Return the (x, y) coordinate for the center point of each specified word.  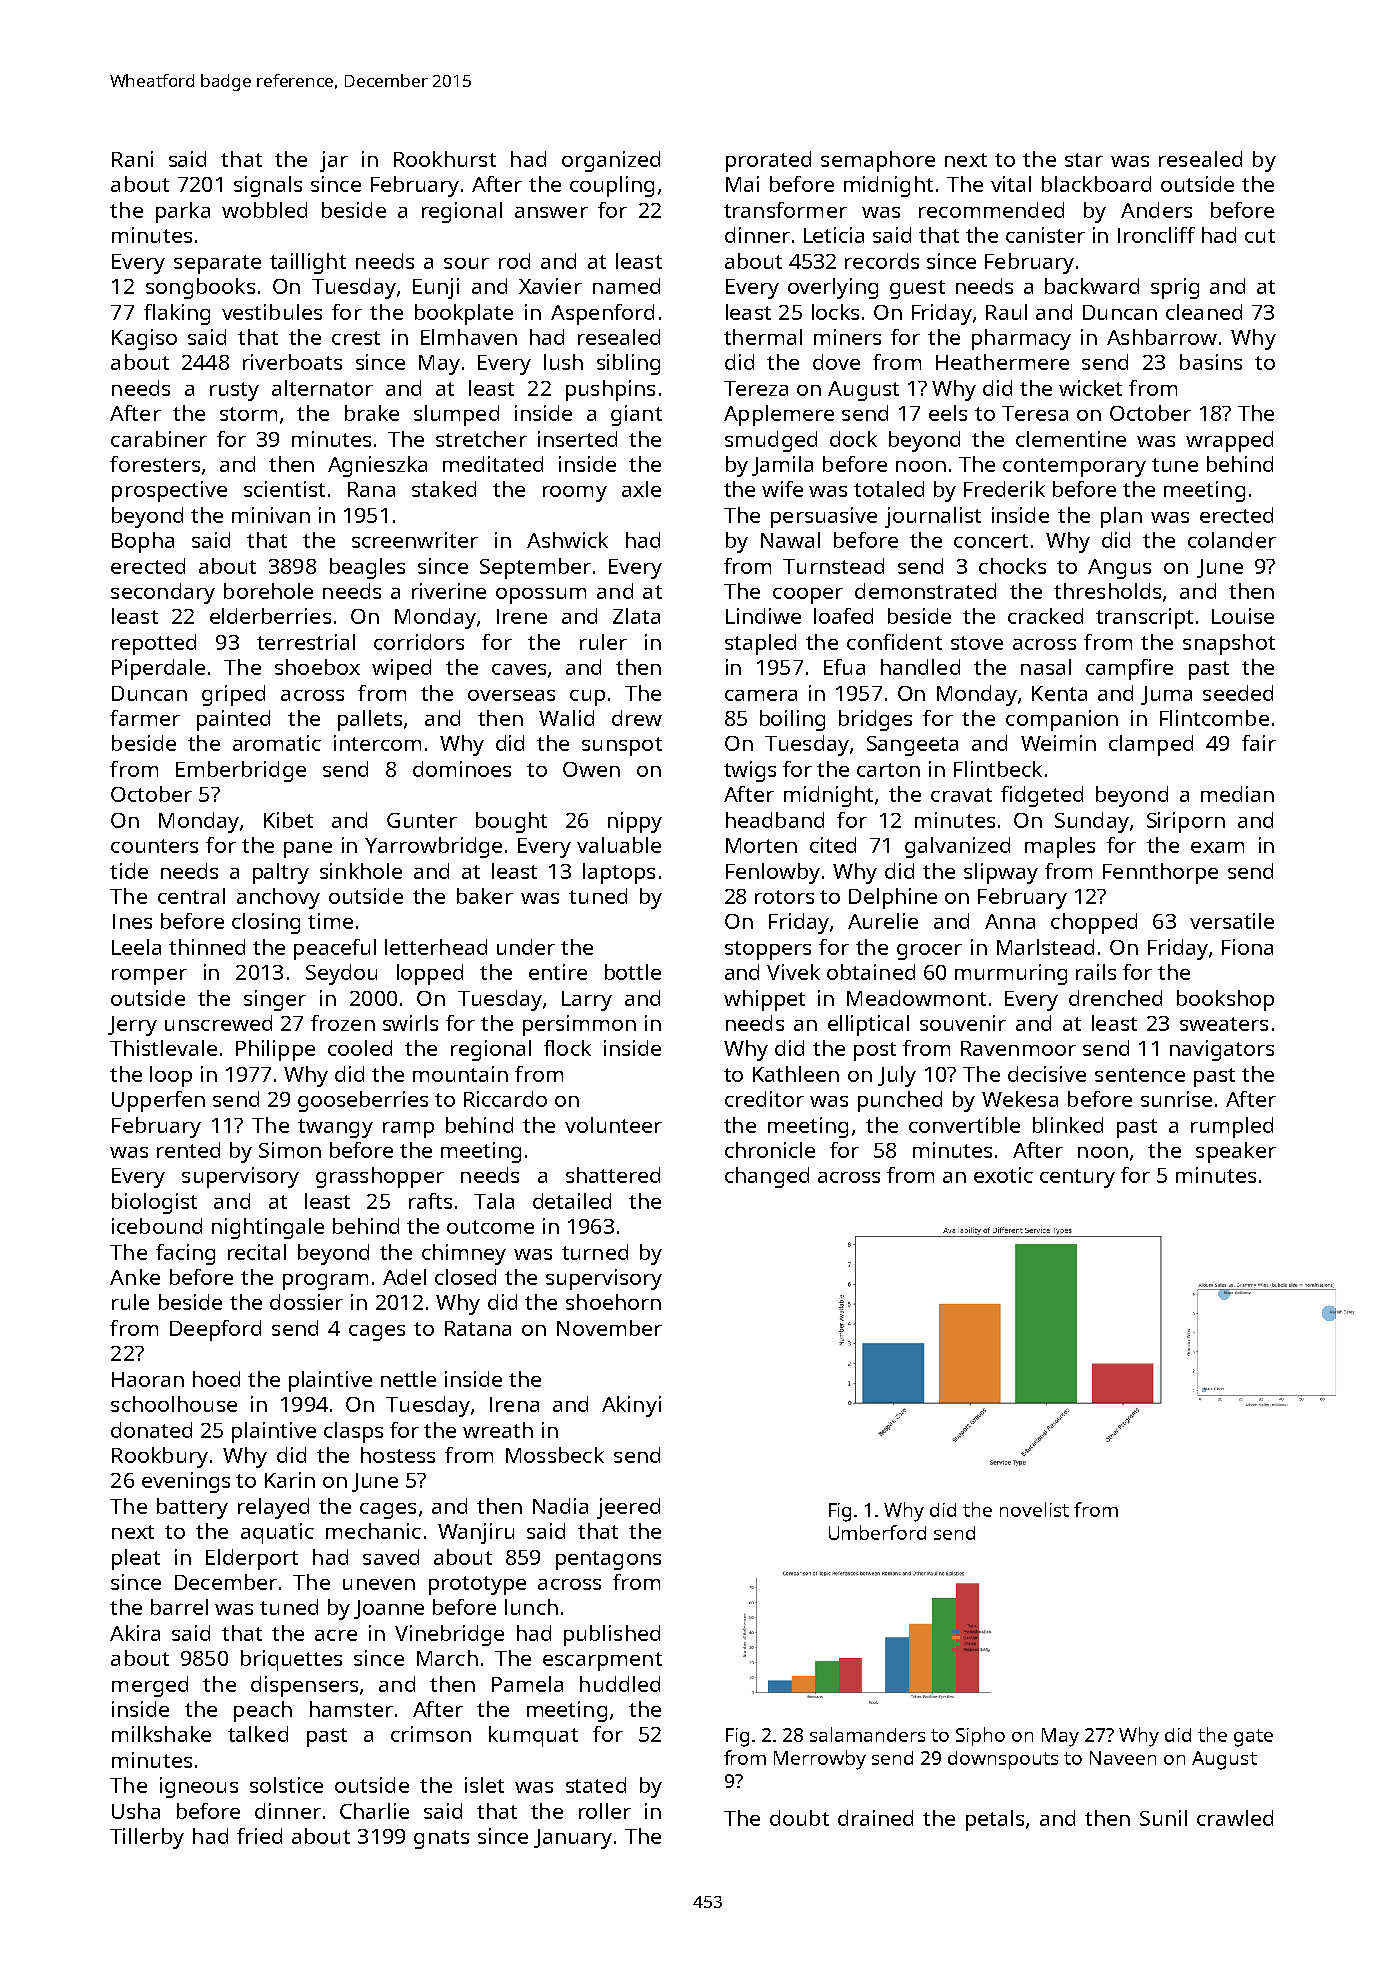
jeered (628, 1508)
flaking (177, 314)
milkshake (161, 1734)
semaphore (878, 161)
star (1084, 160)
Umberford (877, 1532)
